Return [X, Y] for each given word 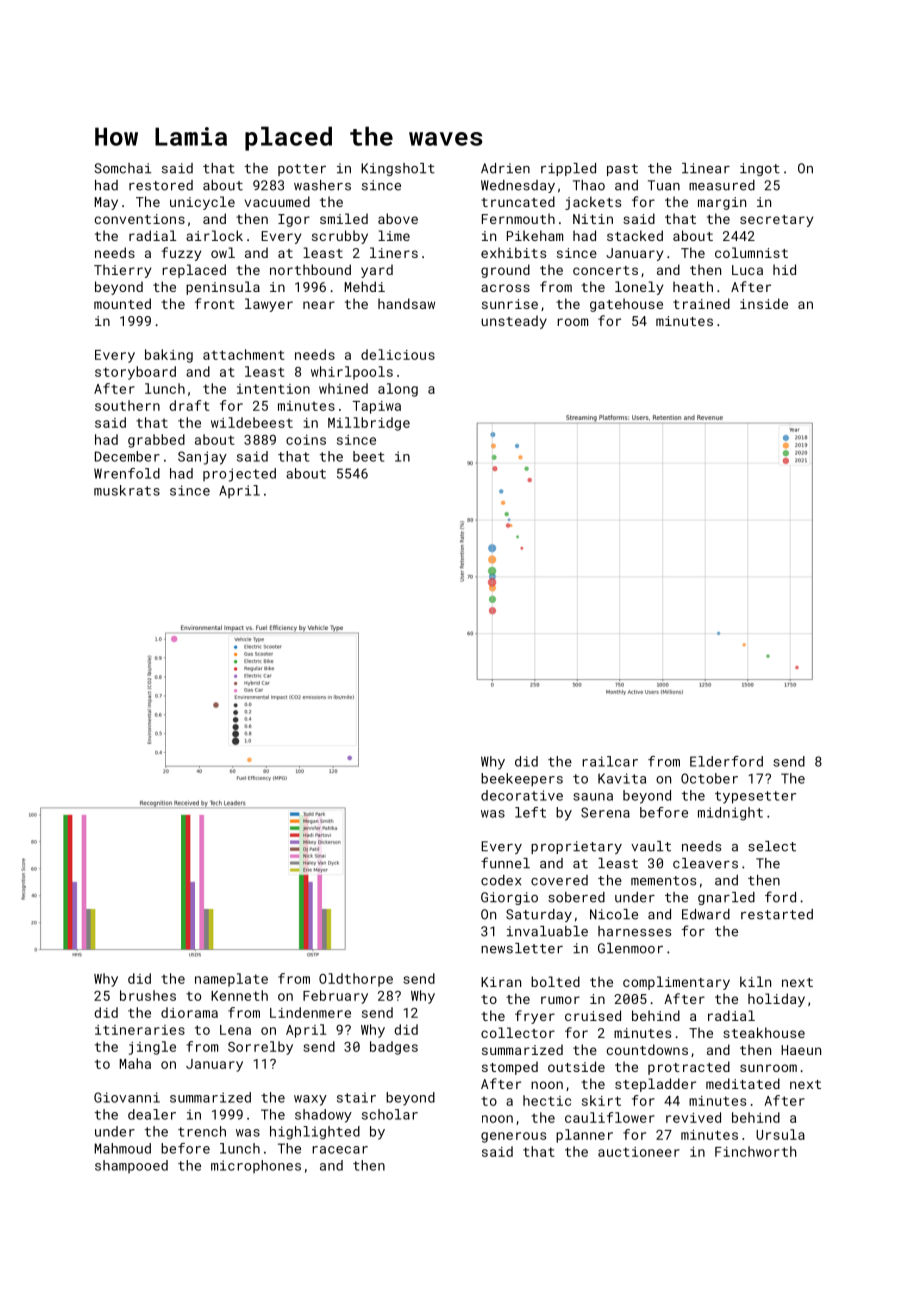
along [398, 390]
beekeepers [522, 780]
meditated [743, 1083]
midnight [730, 814]
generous [513, 1137]
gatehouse [626, 305]
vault [651, 846]
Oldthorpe [356, 980]
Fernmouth [518, 218]
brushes [148, 995]
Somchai [123, 168]
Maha [135, 1063]
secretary [776, 221]
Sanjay [202, 458]
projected [239, 475]
